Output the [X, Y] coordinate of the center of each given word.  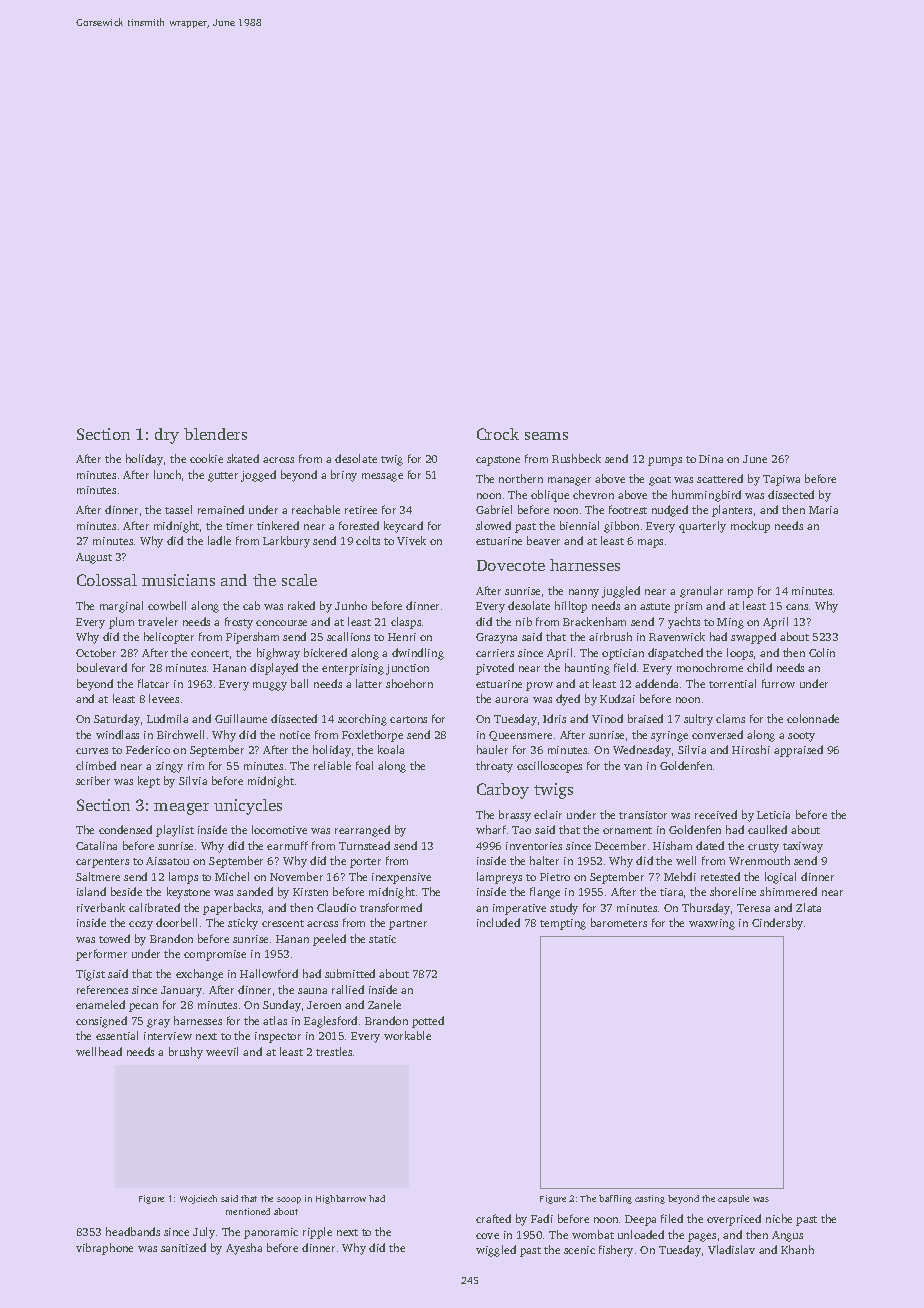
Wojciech [198, 1199]
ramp [740, 593]
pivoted [495, 669]
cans [797, 607]
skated [243, 458]
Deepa [640, 1220]
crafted [493, 1218]
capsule [733, 1199]
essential [117, 1035]
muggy [270, 686]
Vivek [411, 540]
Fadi [542, 1218]
